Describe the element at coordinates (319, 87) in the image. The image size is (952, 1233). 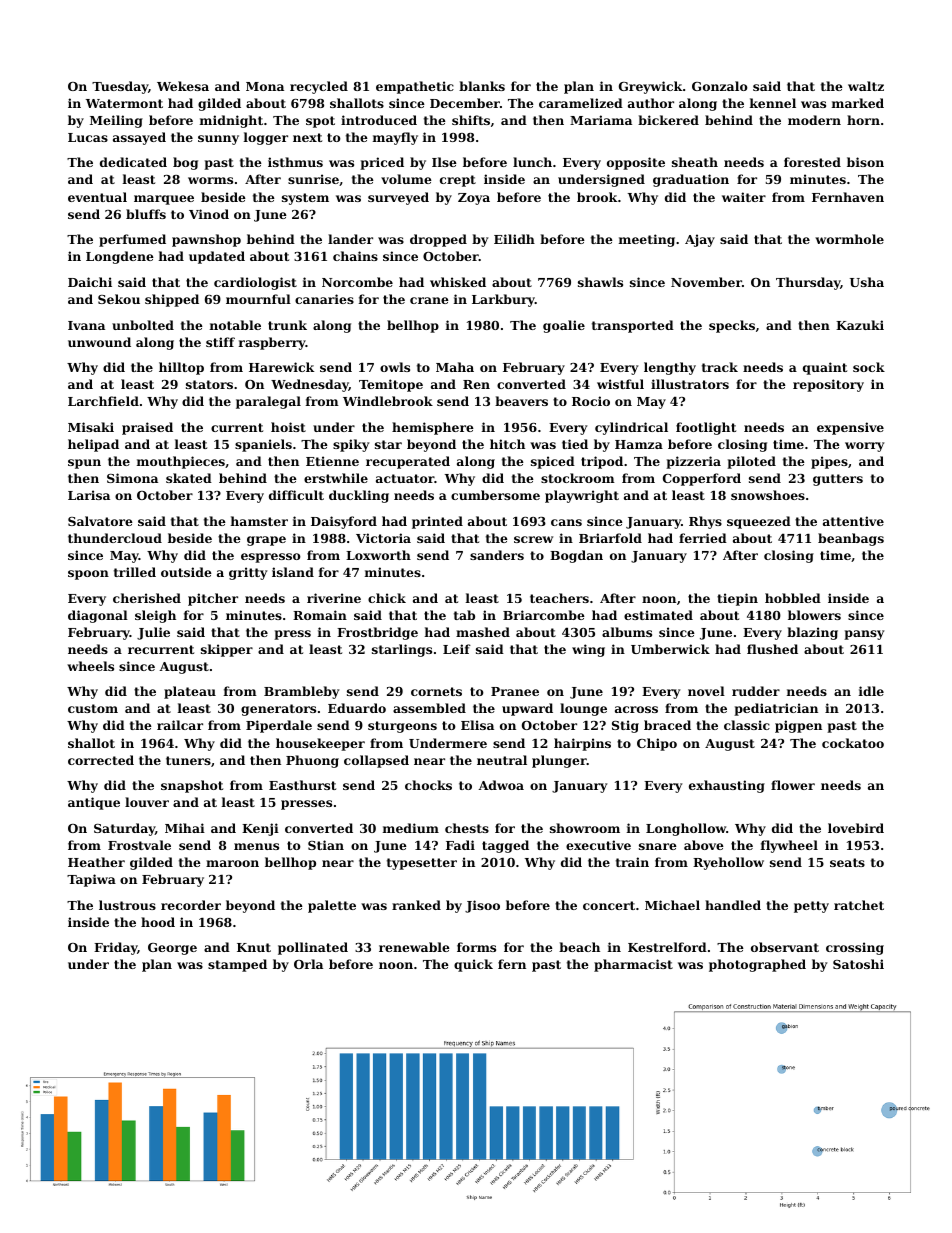
I see `recycled` at that location.
